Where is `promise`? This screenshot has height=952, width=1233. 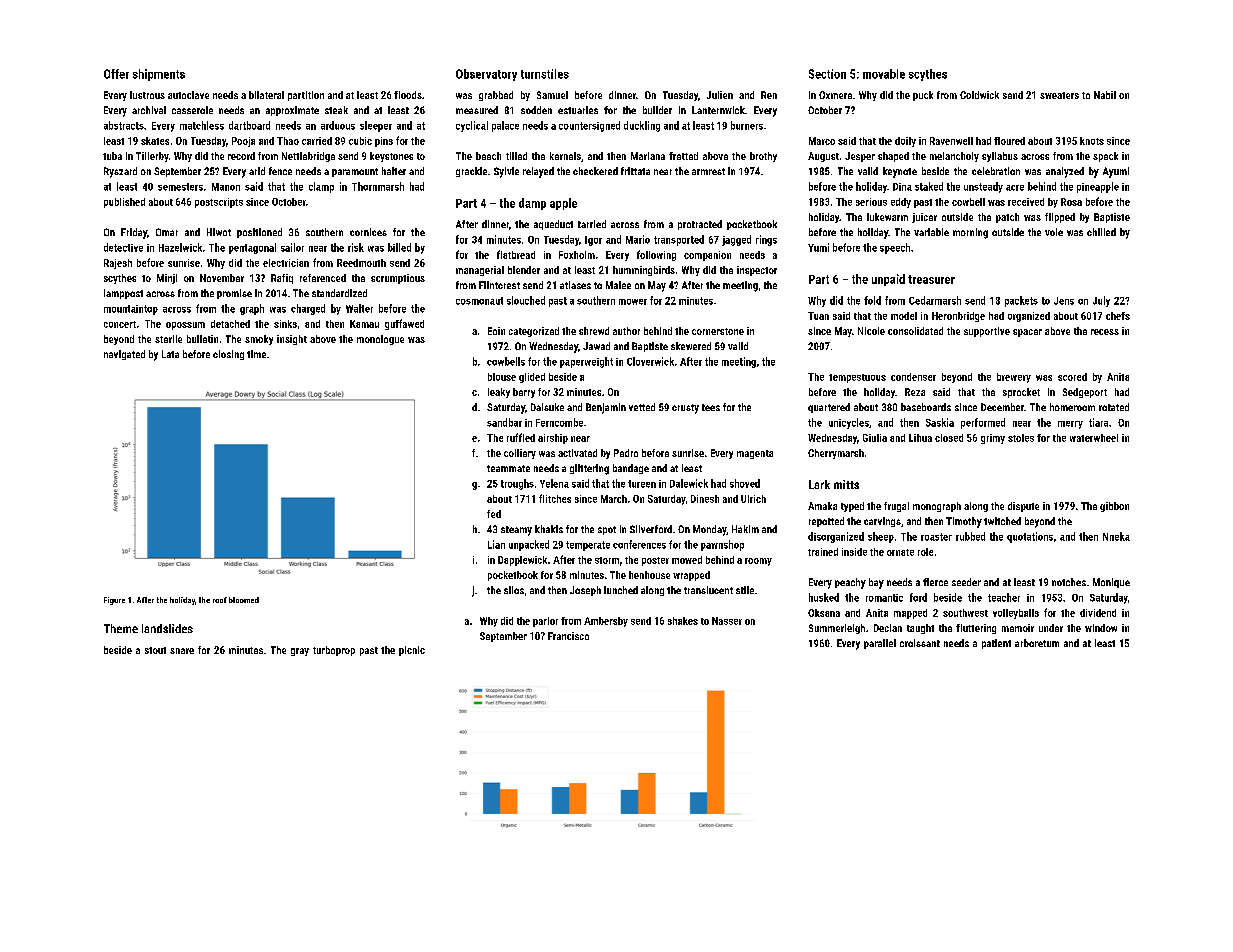 promise is located at coordinates (234, 294).
